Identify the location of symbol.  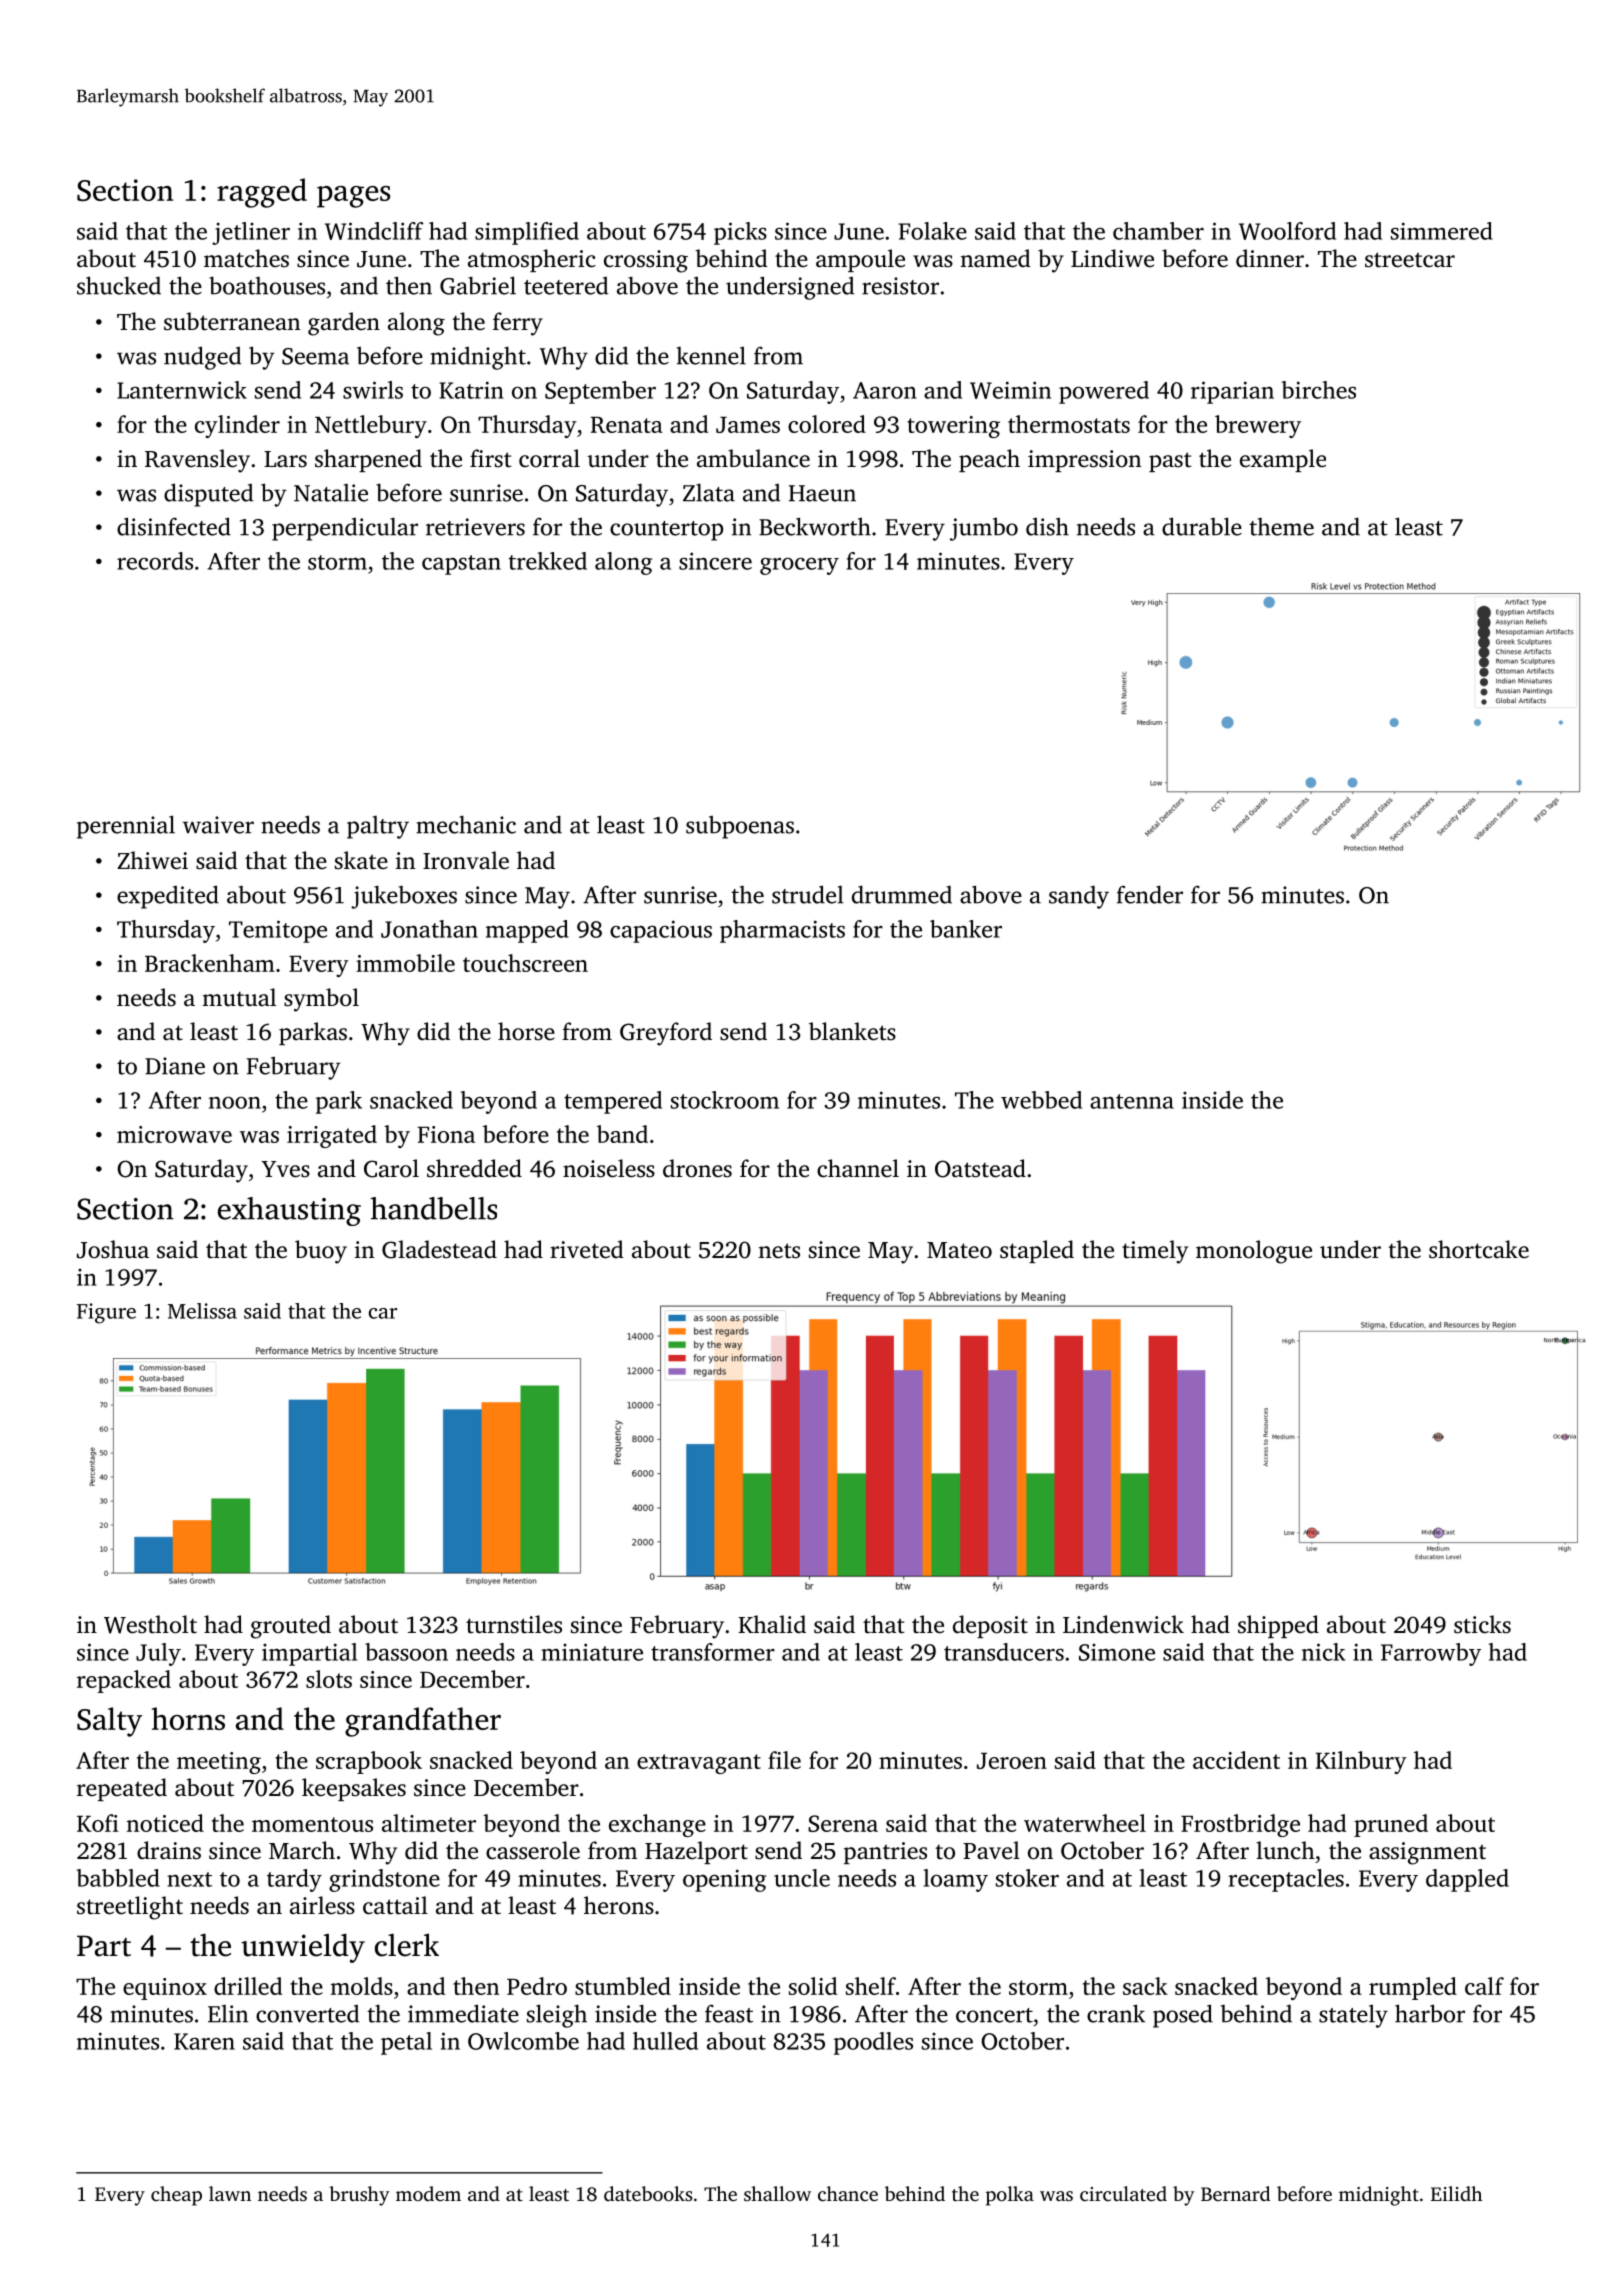
(321, 1000).
